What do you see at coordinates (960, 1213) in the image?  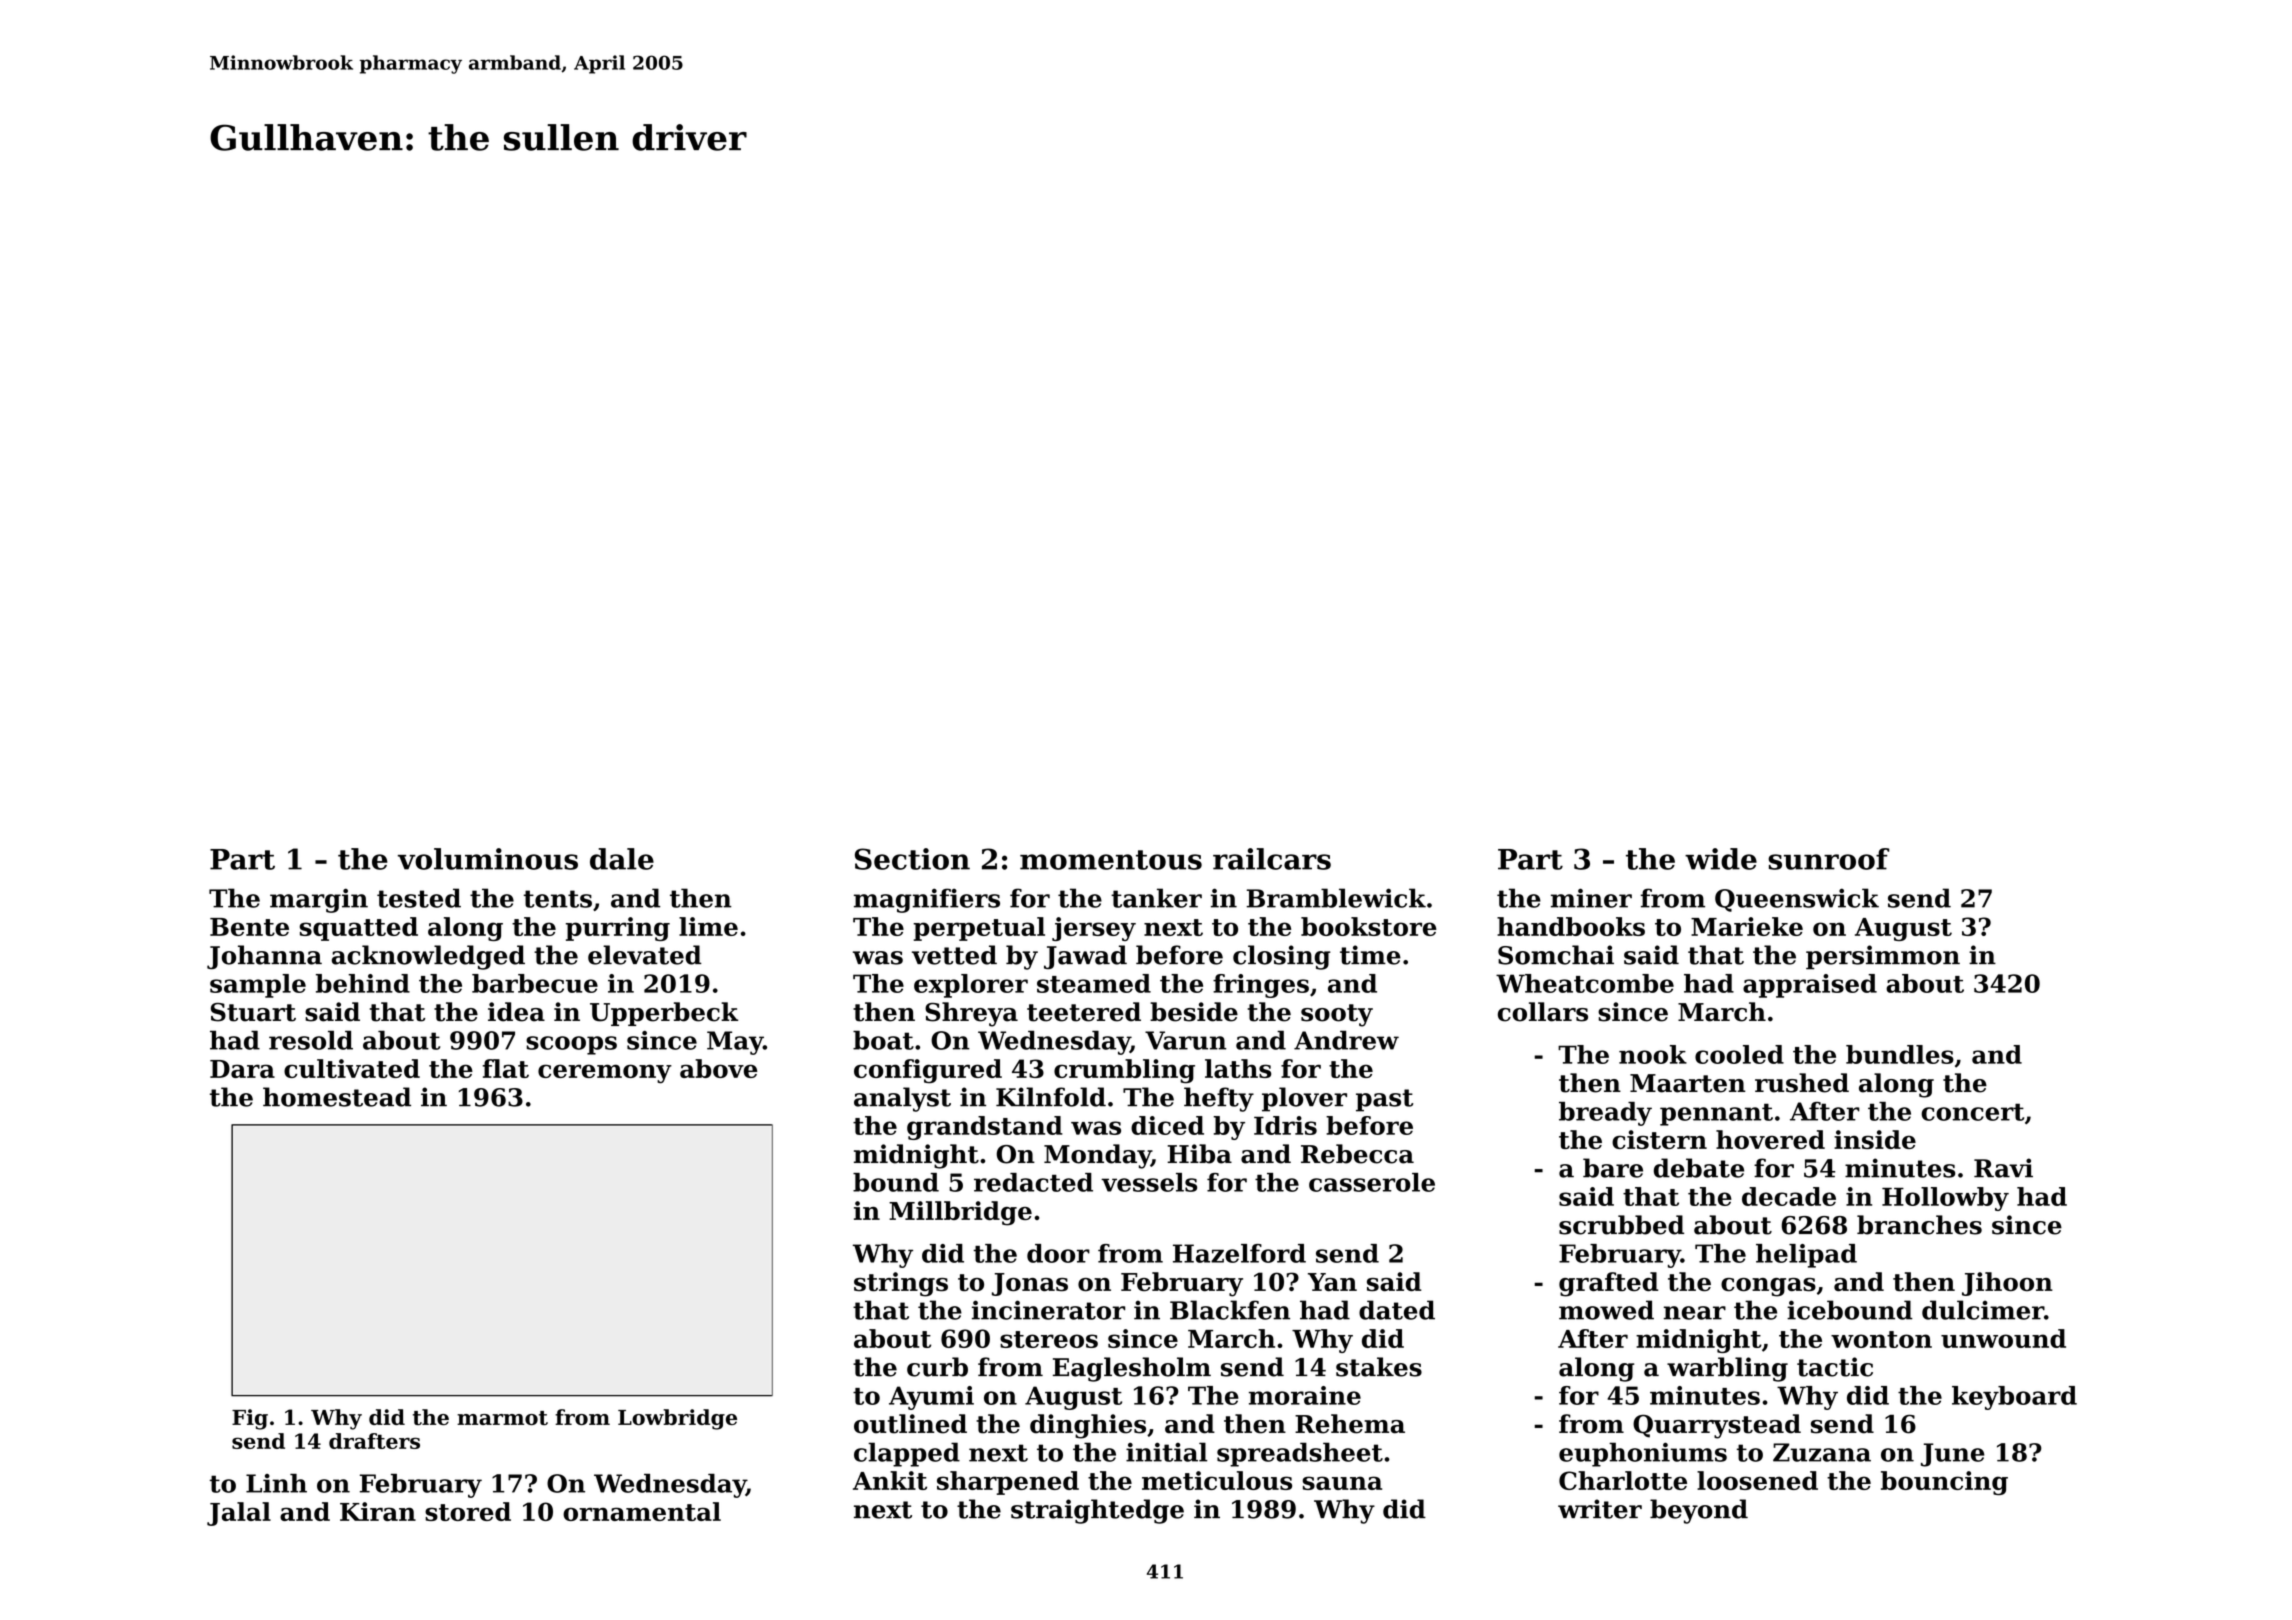 I see `Millbridge` at bounding box center [960, 1213].
